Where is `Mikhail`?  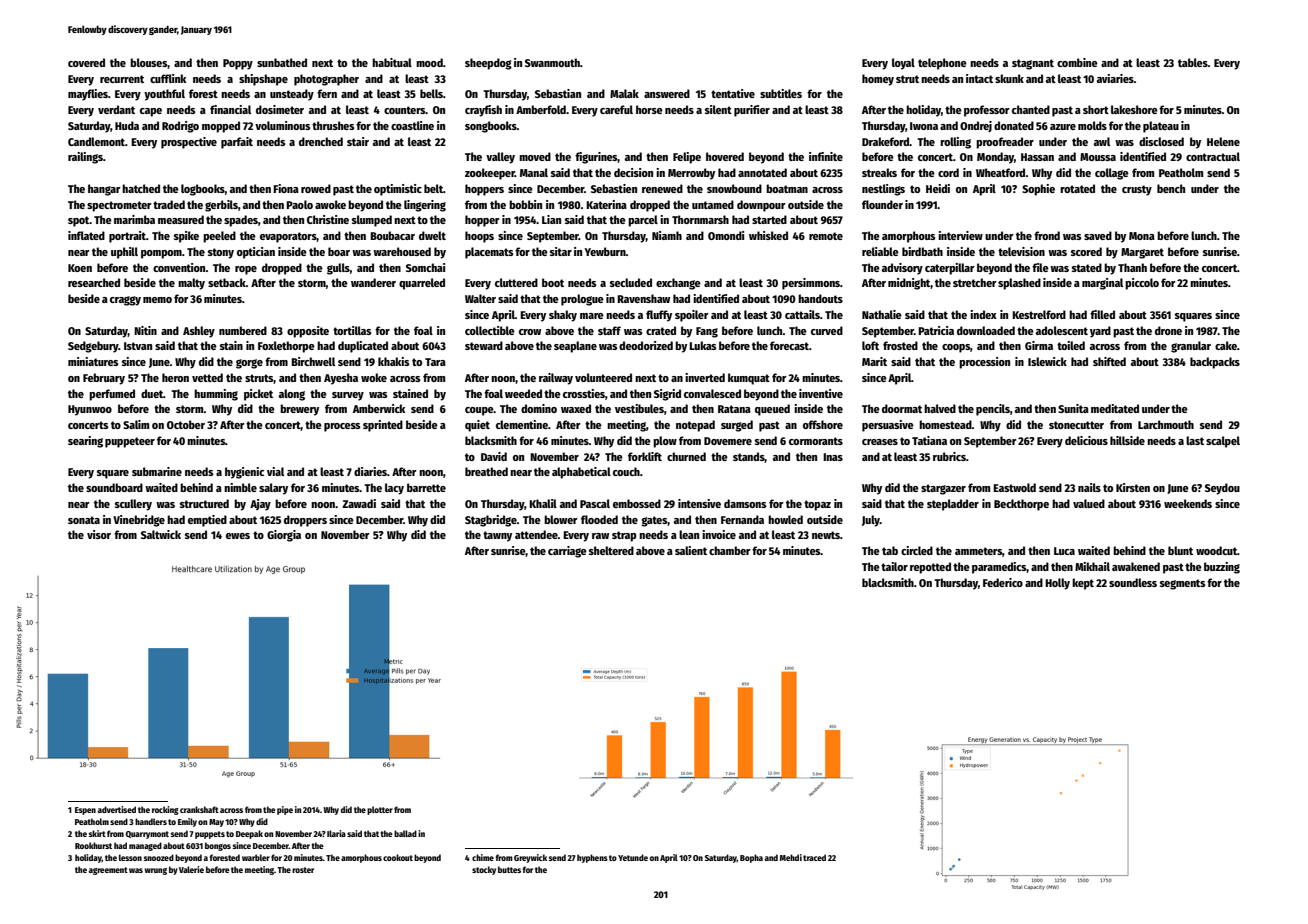
Mikhail is located at coordinates (1092, 566).
